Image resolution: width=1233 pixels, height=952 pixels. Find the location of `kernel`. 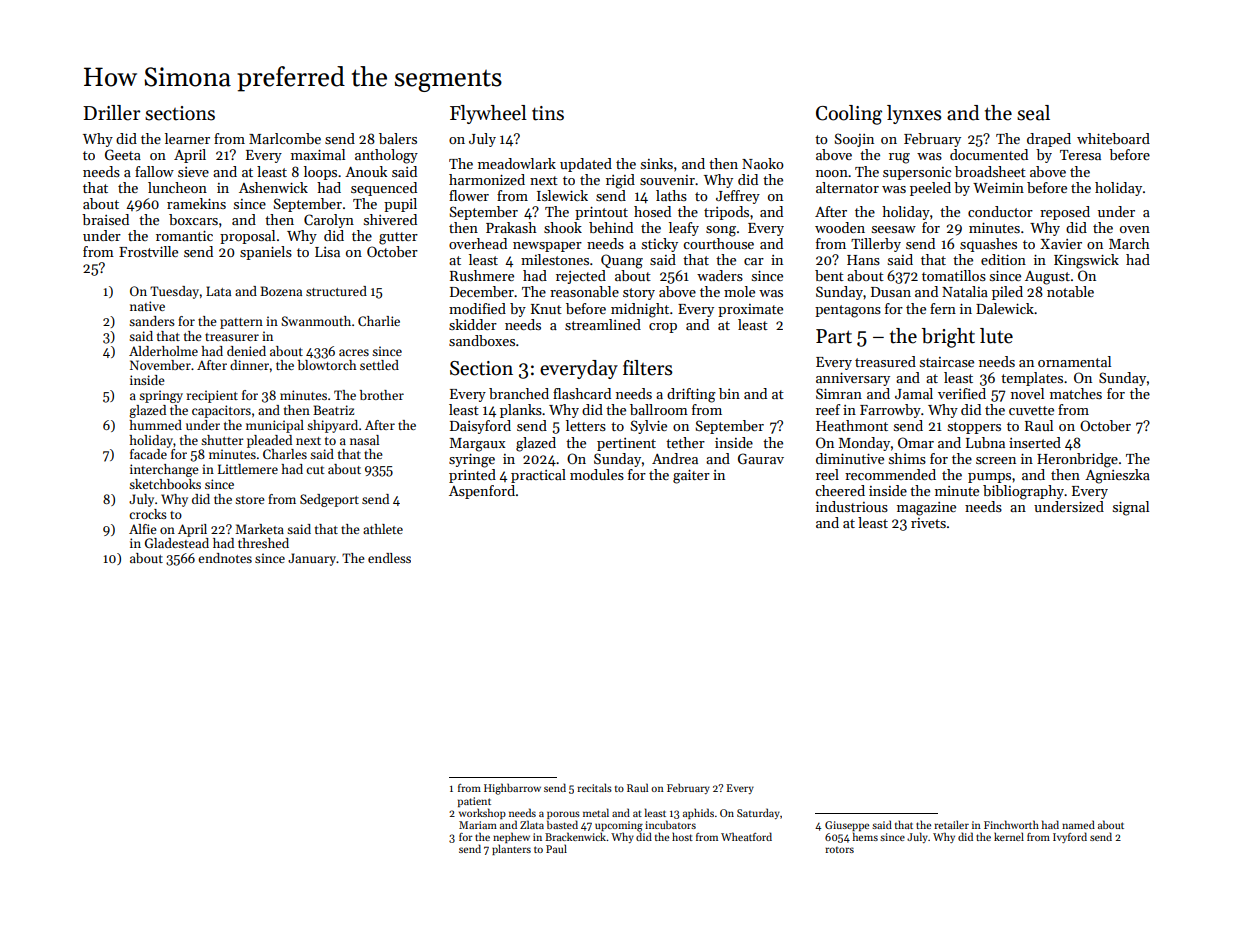

kernel is located at coordinates (1009, 836).
